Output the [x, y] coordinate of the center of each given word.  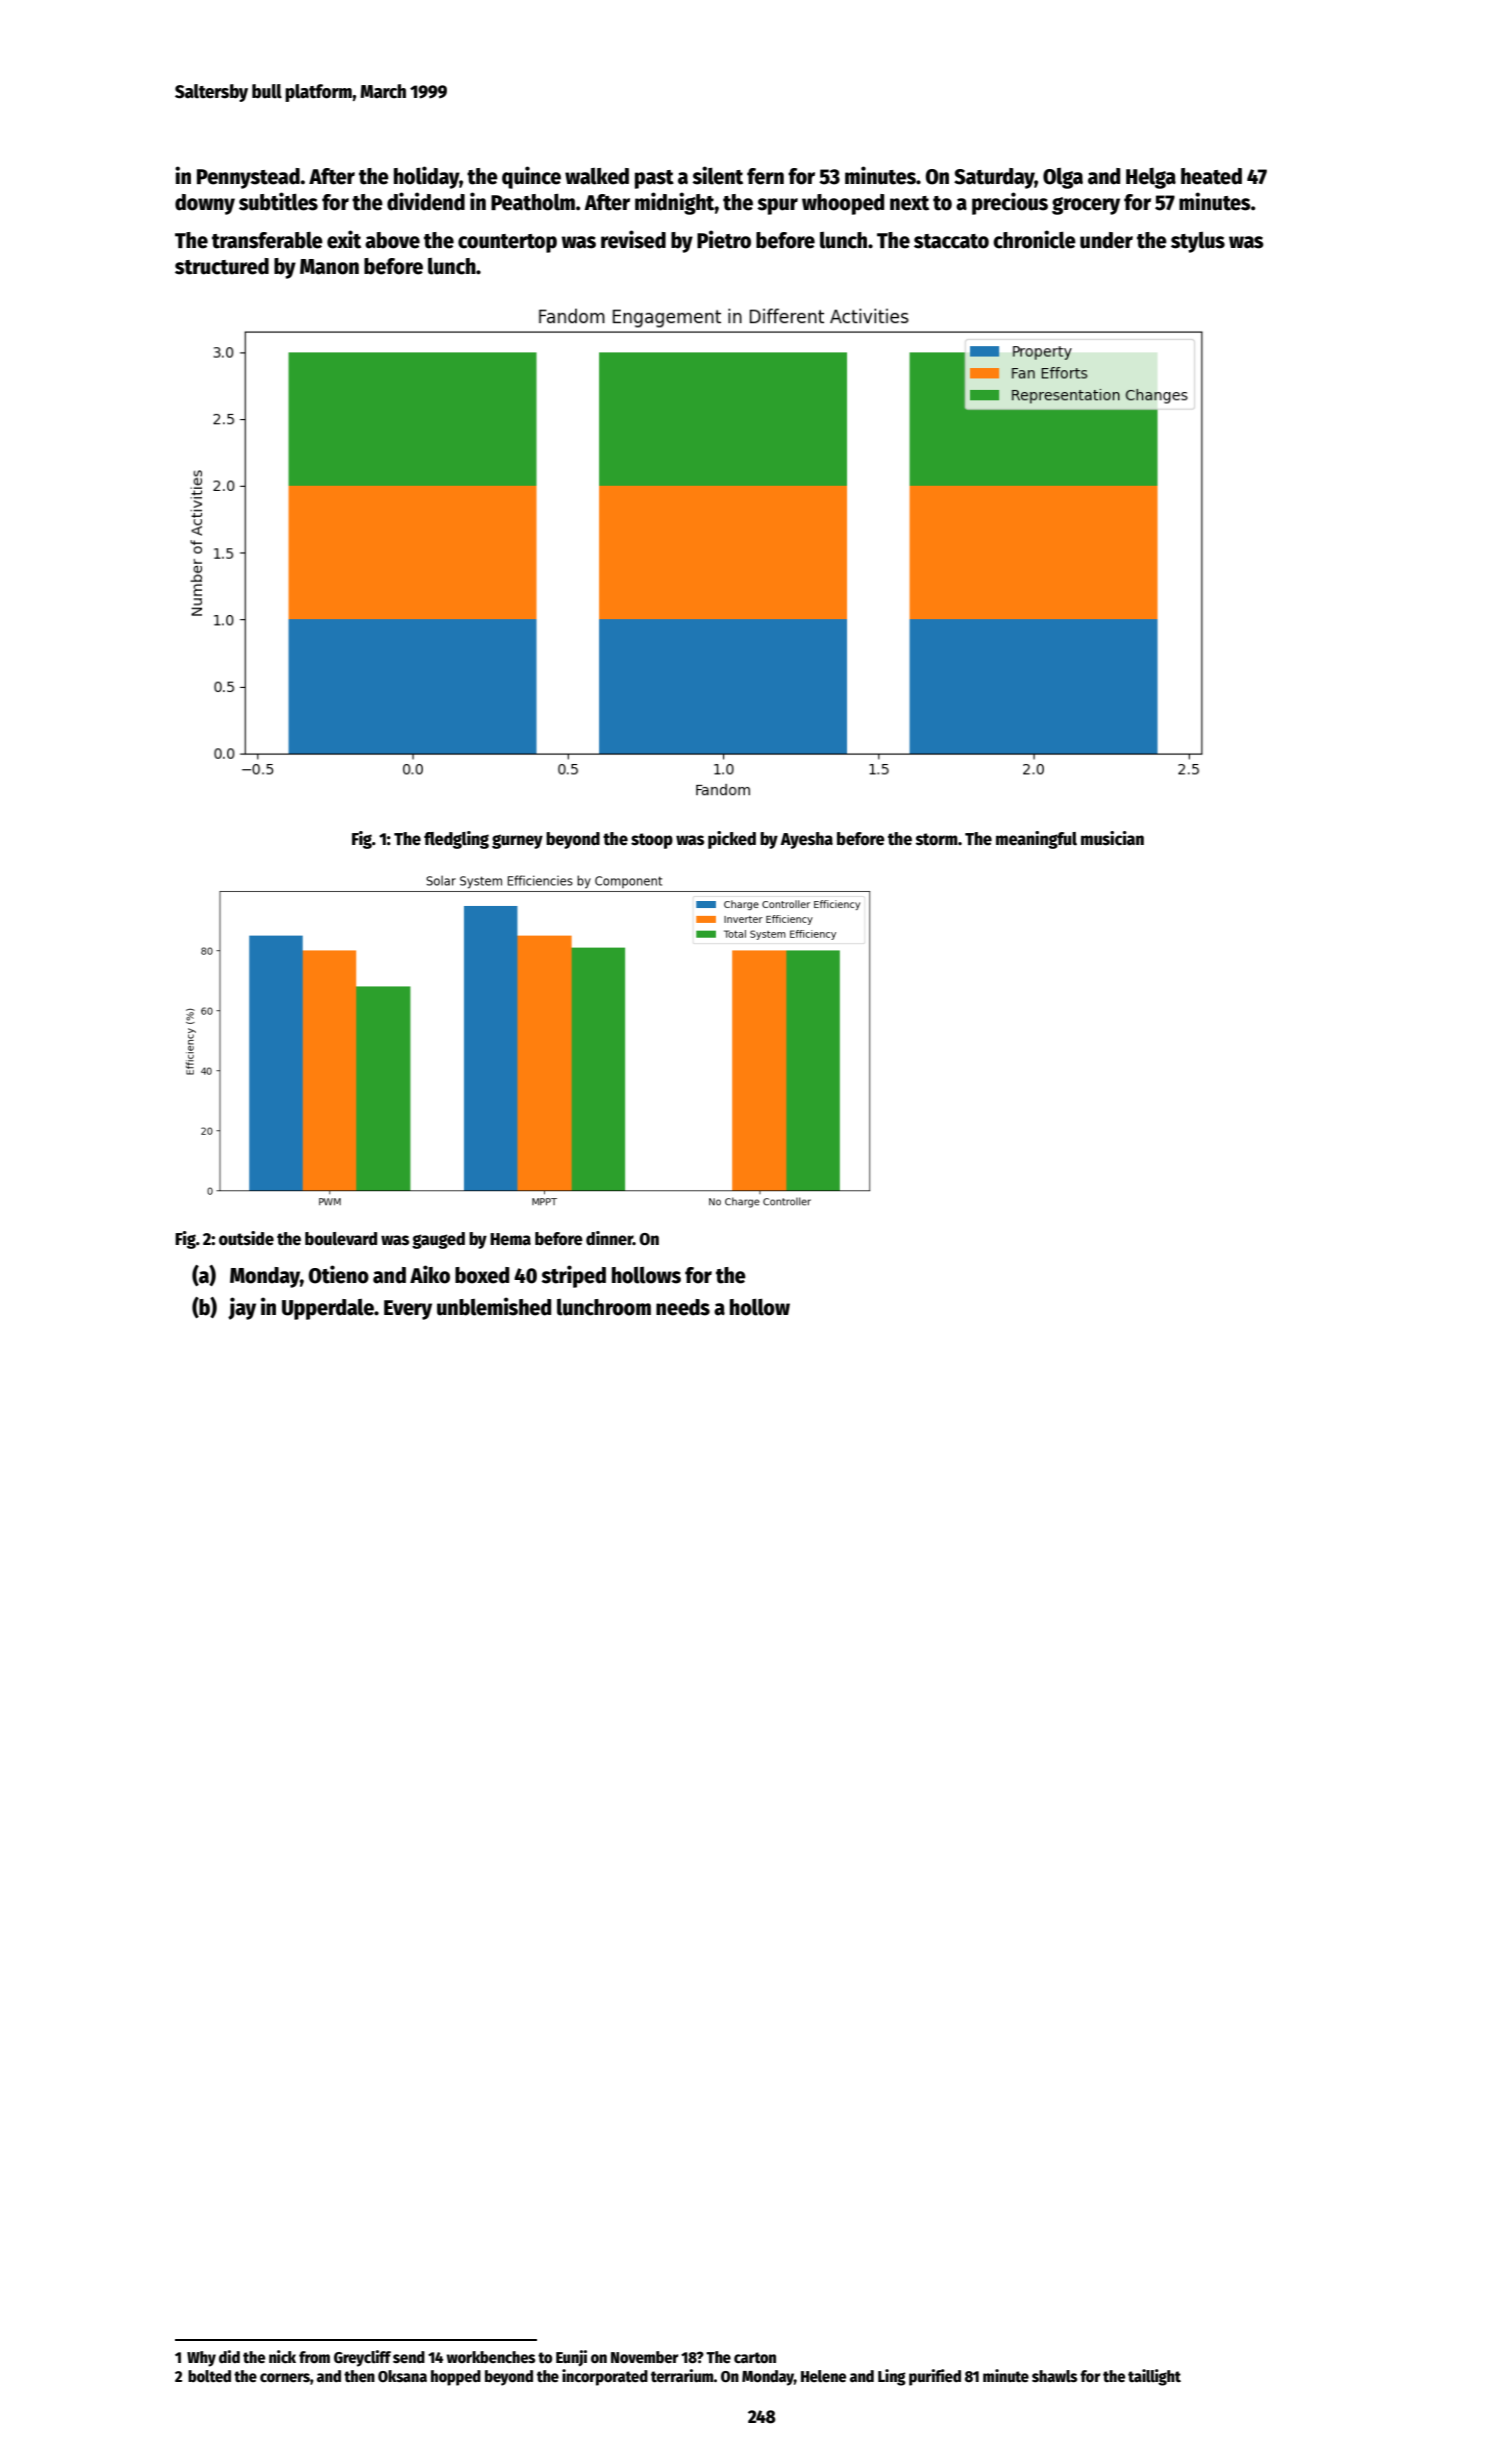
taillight [1154, 2377]
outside [246, 1238]
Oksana [402, 2376]
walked [597, 176]
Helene [823, 2376]
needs [683, 1307]
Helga [1151, 178]
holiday [427, 177]
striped [573, 1276]
